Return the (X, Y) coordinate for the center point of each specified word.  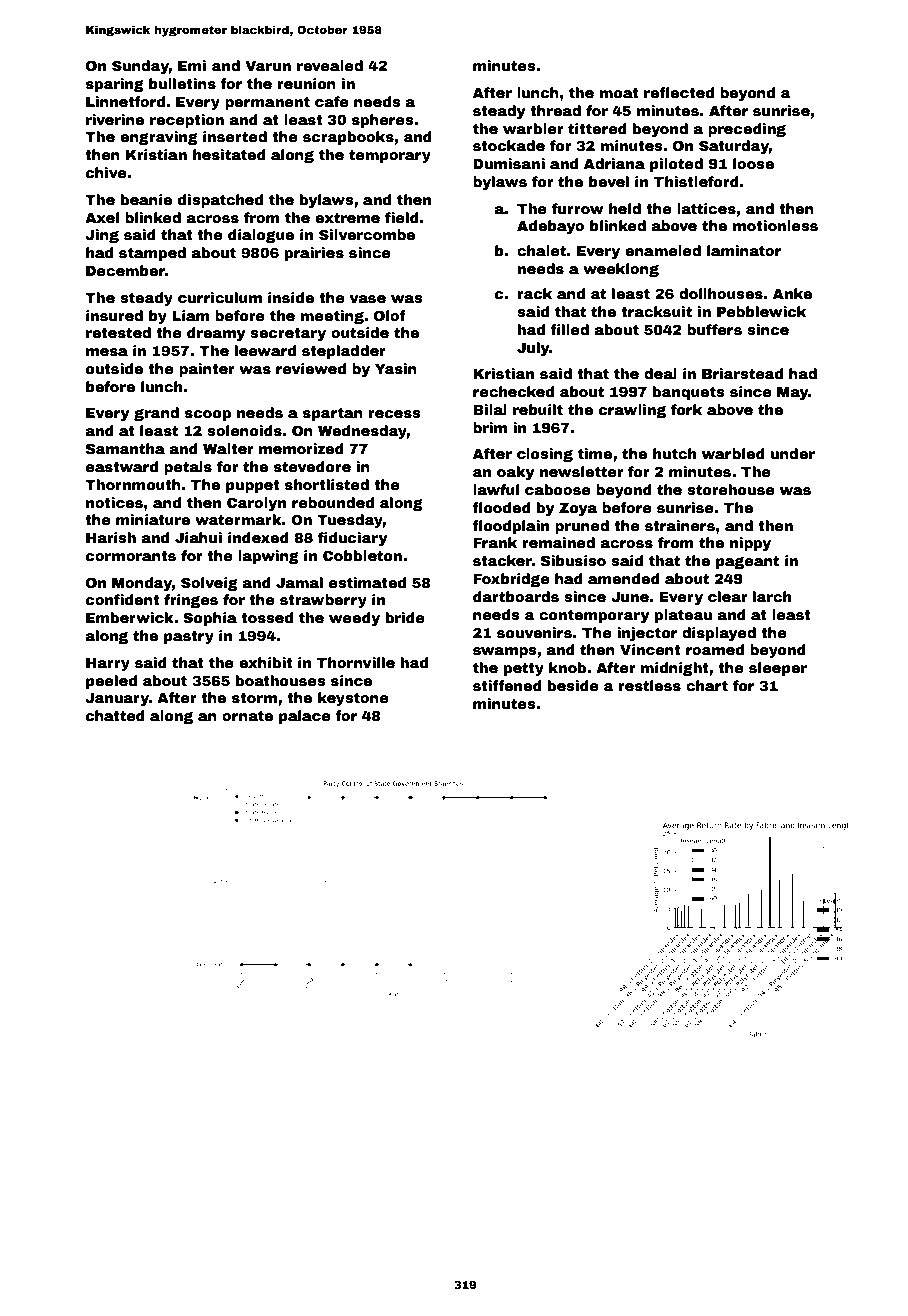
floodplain (510, 527)
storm (254, 698)
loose (753, 163)
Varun (268, 66)
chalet (541, 250)
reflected (679, 92)
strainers (680, 525)
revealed (330, 65)
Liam (191, 315)
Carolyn (256, 504)
